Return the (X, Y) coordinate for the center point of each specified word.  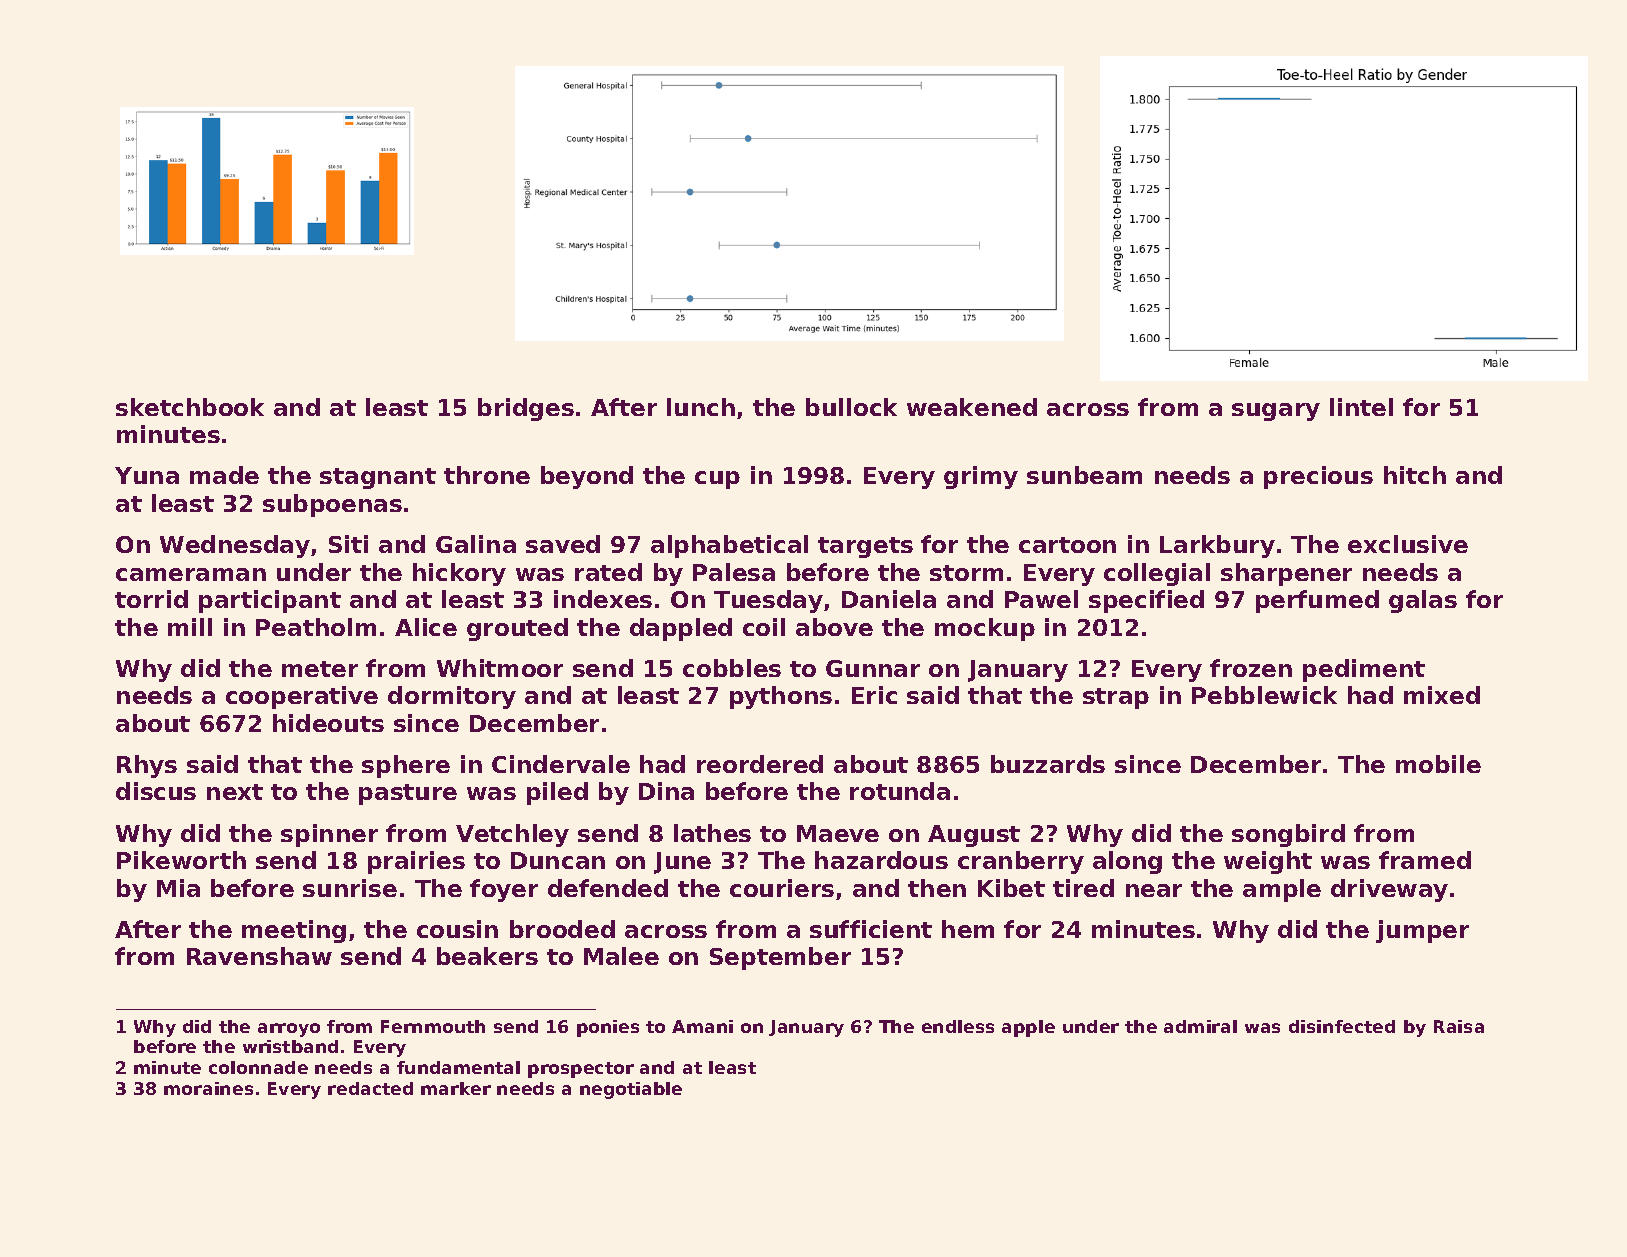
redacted (370, 1088)
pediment (1364, 670)
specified (1146, 601)
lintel (1361, 407)
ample (1282, 890)
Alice (426, 627)
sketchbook (190, 407)
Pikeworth (181, 860)
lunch (701, 407)
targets (865, 547)
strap (1116, 698)
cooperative (302, 697)
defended (608, 888)
